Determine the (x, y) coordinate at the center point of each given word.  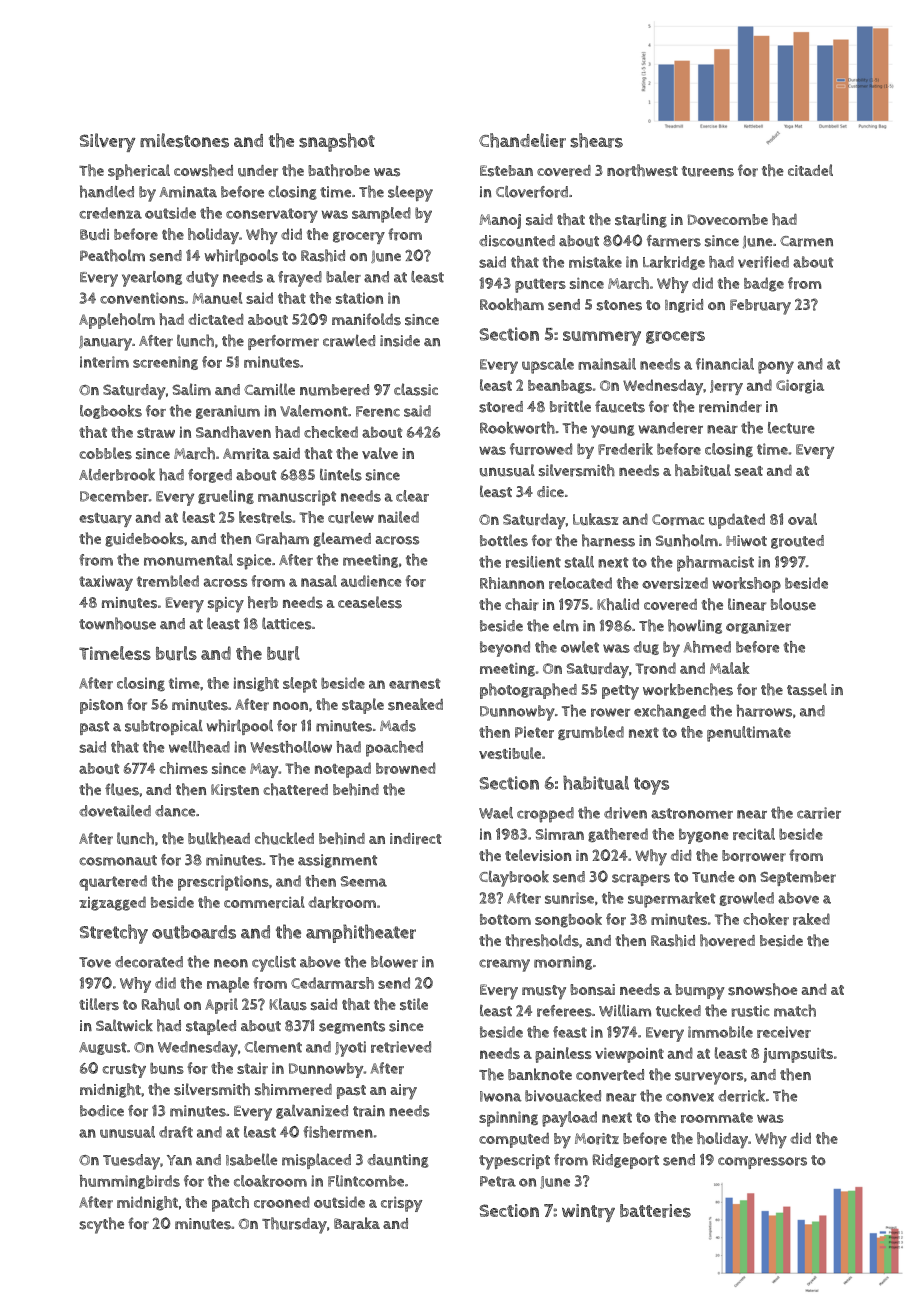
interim (104, 362)
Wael (496, 813)
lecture (791, 428)
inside (400, 341)
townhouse (117, 623)
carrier (819, 813)
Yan (179, 1160)
